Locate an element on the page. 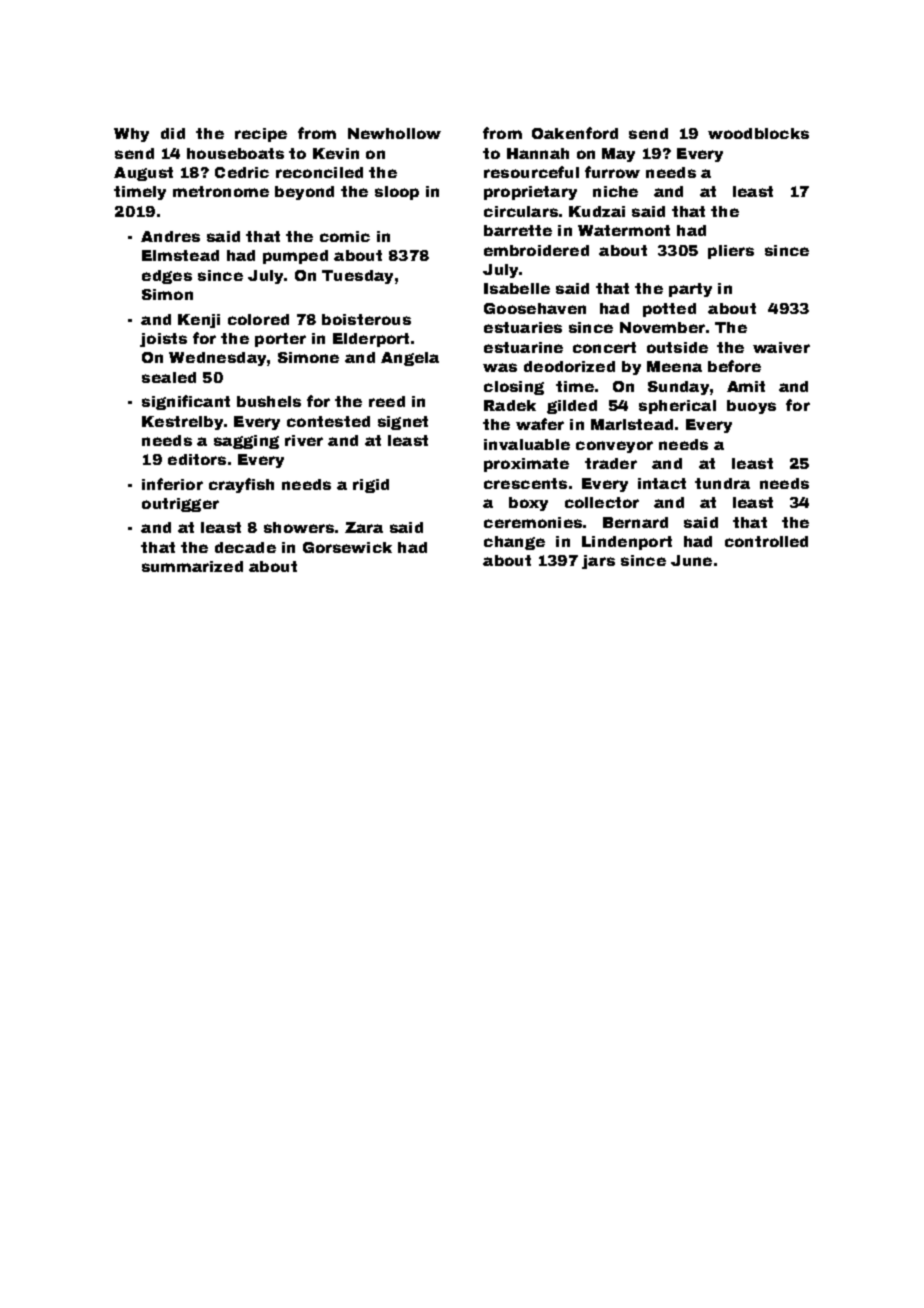 The height and width of the document is (1308, 924). embroidered is located at coordinates (536, 250).
